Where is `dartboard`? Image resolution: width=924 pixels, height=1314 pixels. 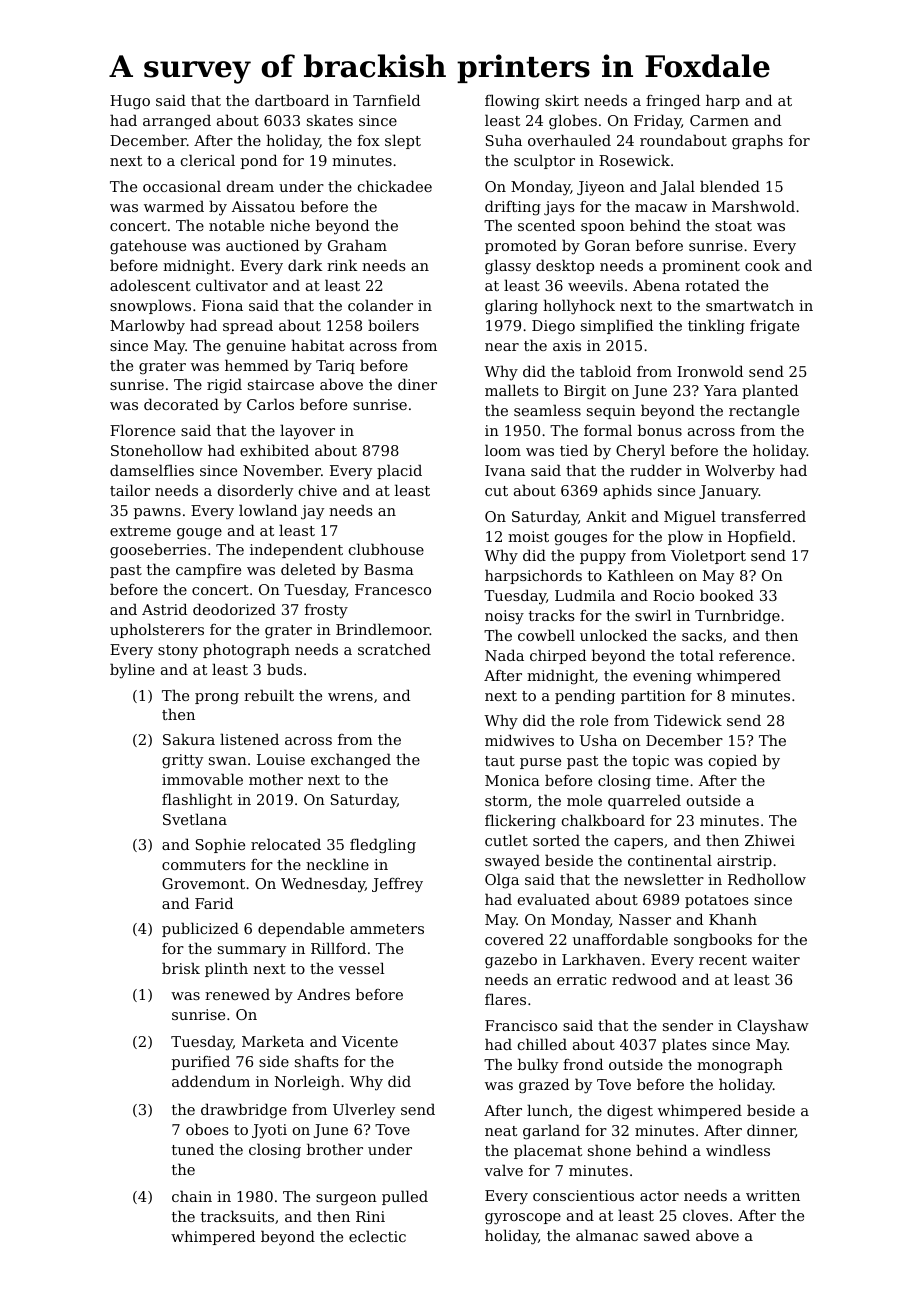 dartboard is located at coordinates (292, 100).
